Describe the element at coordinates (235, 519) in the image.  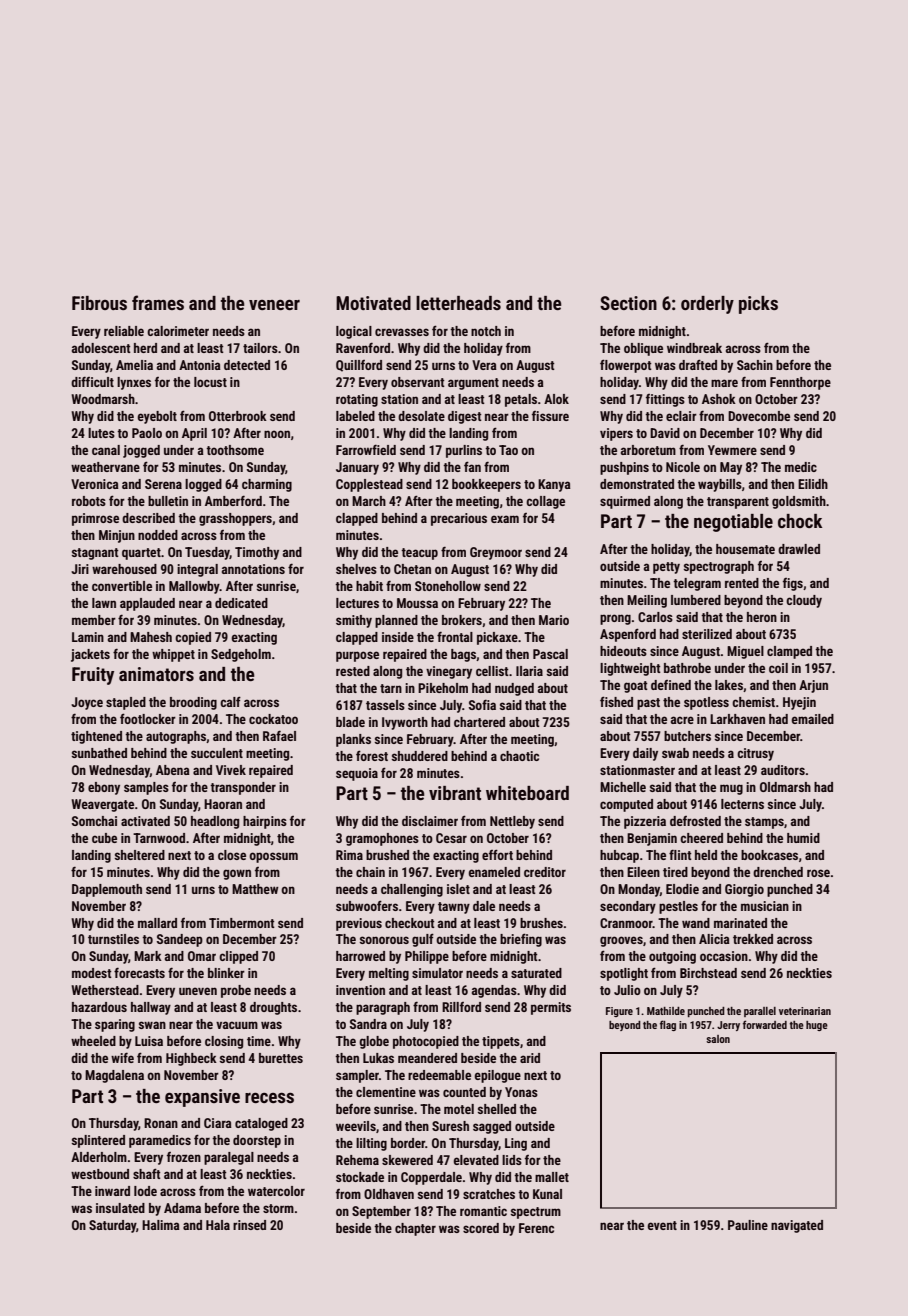
I see `grasshoppers` at that location.
